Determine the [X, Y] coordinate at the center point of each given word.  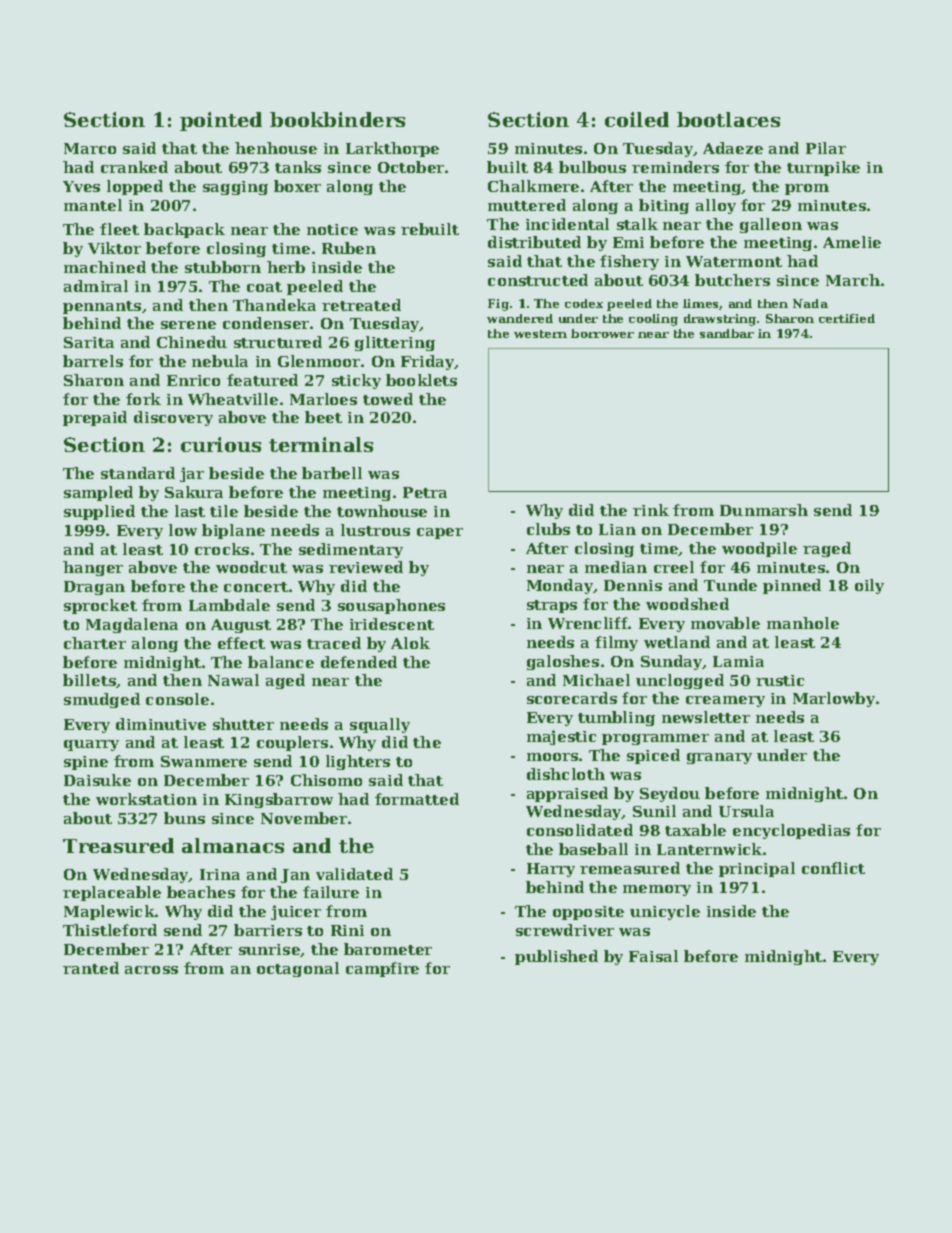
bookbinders [337, 119]
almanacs [233, 845]
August [241, 626]
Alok [410, 643]
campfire [382, 969]
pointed [221, 121]
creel [674, 567]
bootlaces [728, 119]
